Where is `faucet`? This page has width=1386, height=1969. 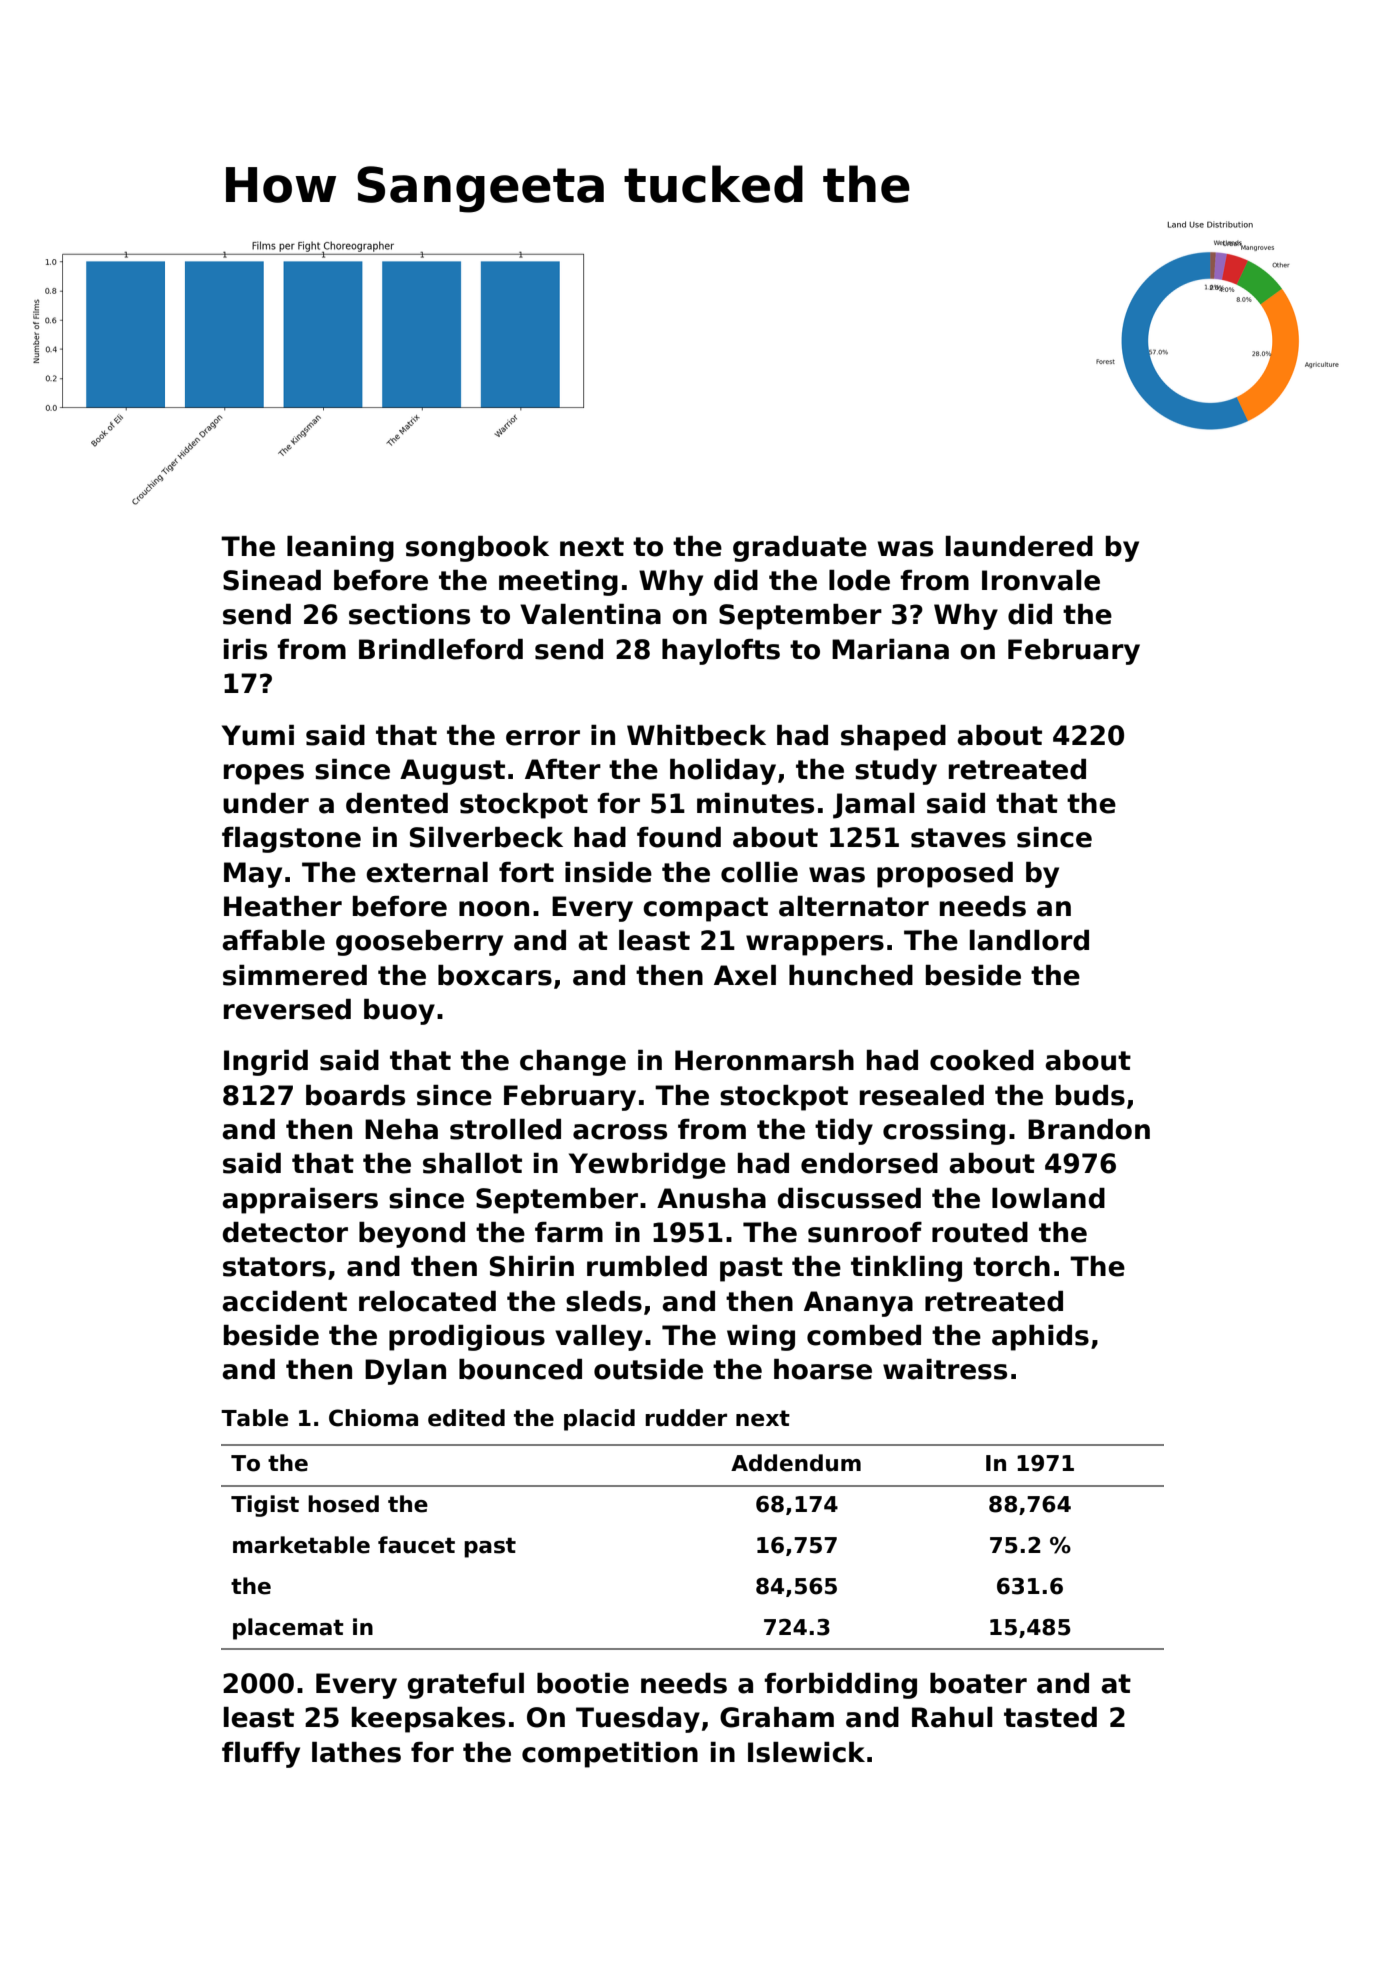
faucet is located at coordinates (416, 1545).
